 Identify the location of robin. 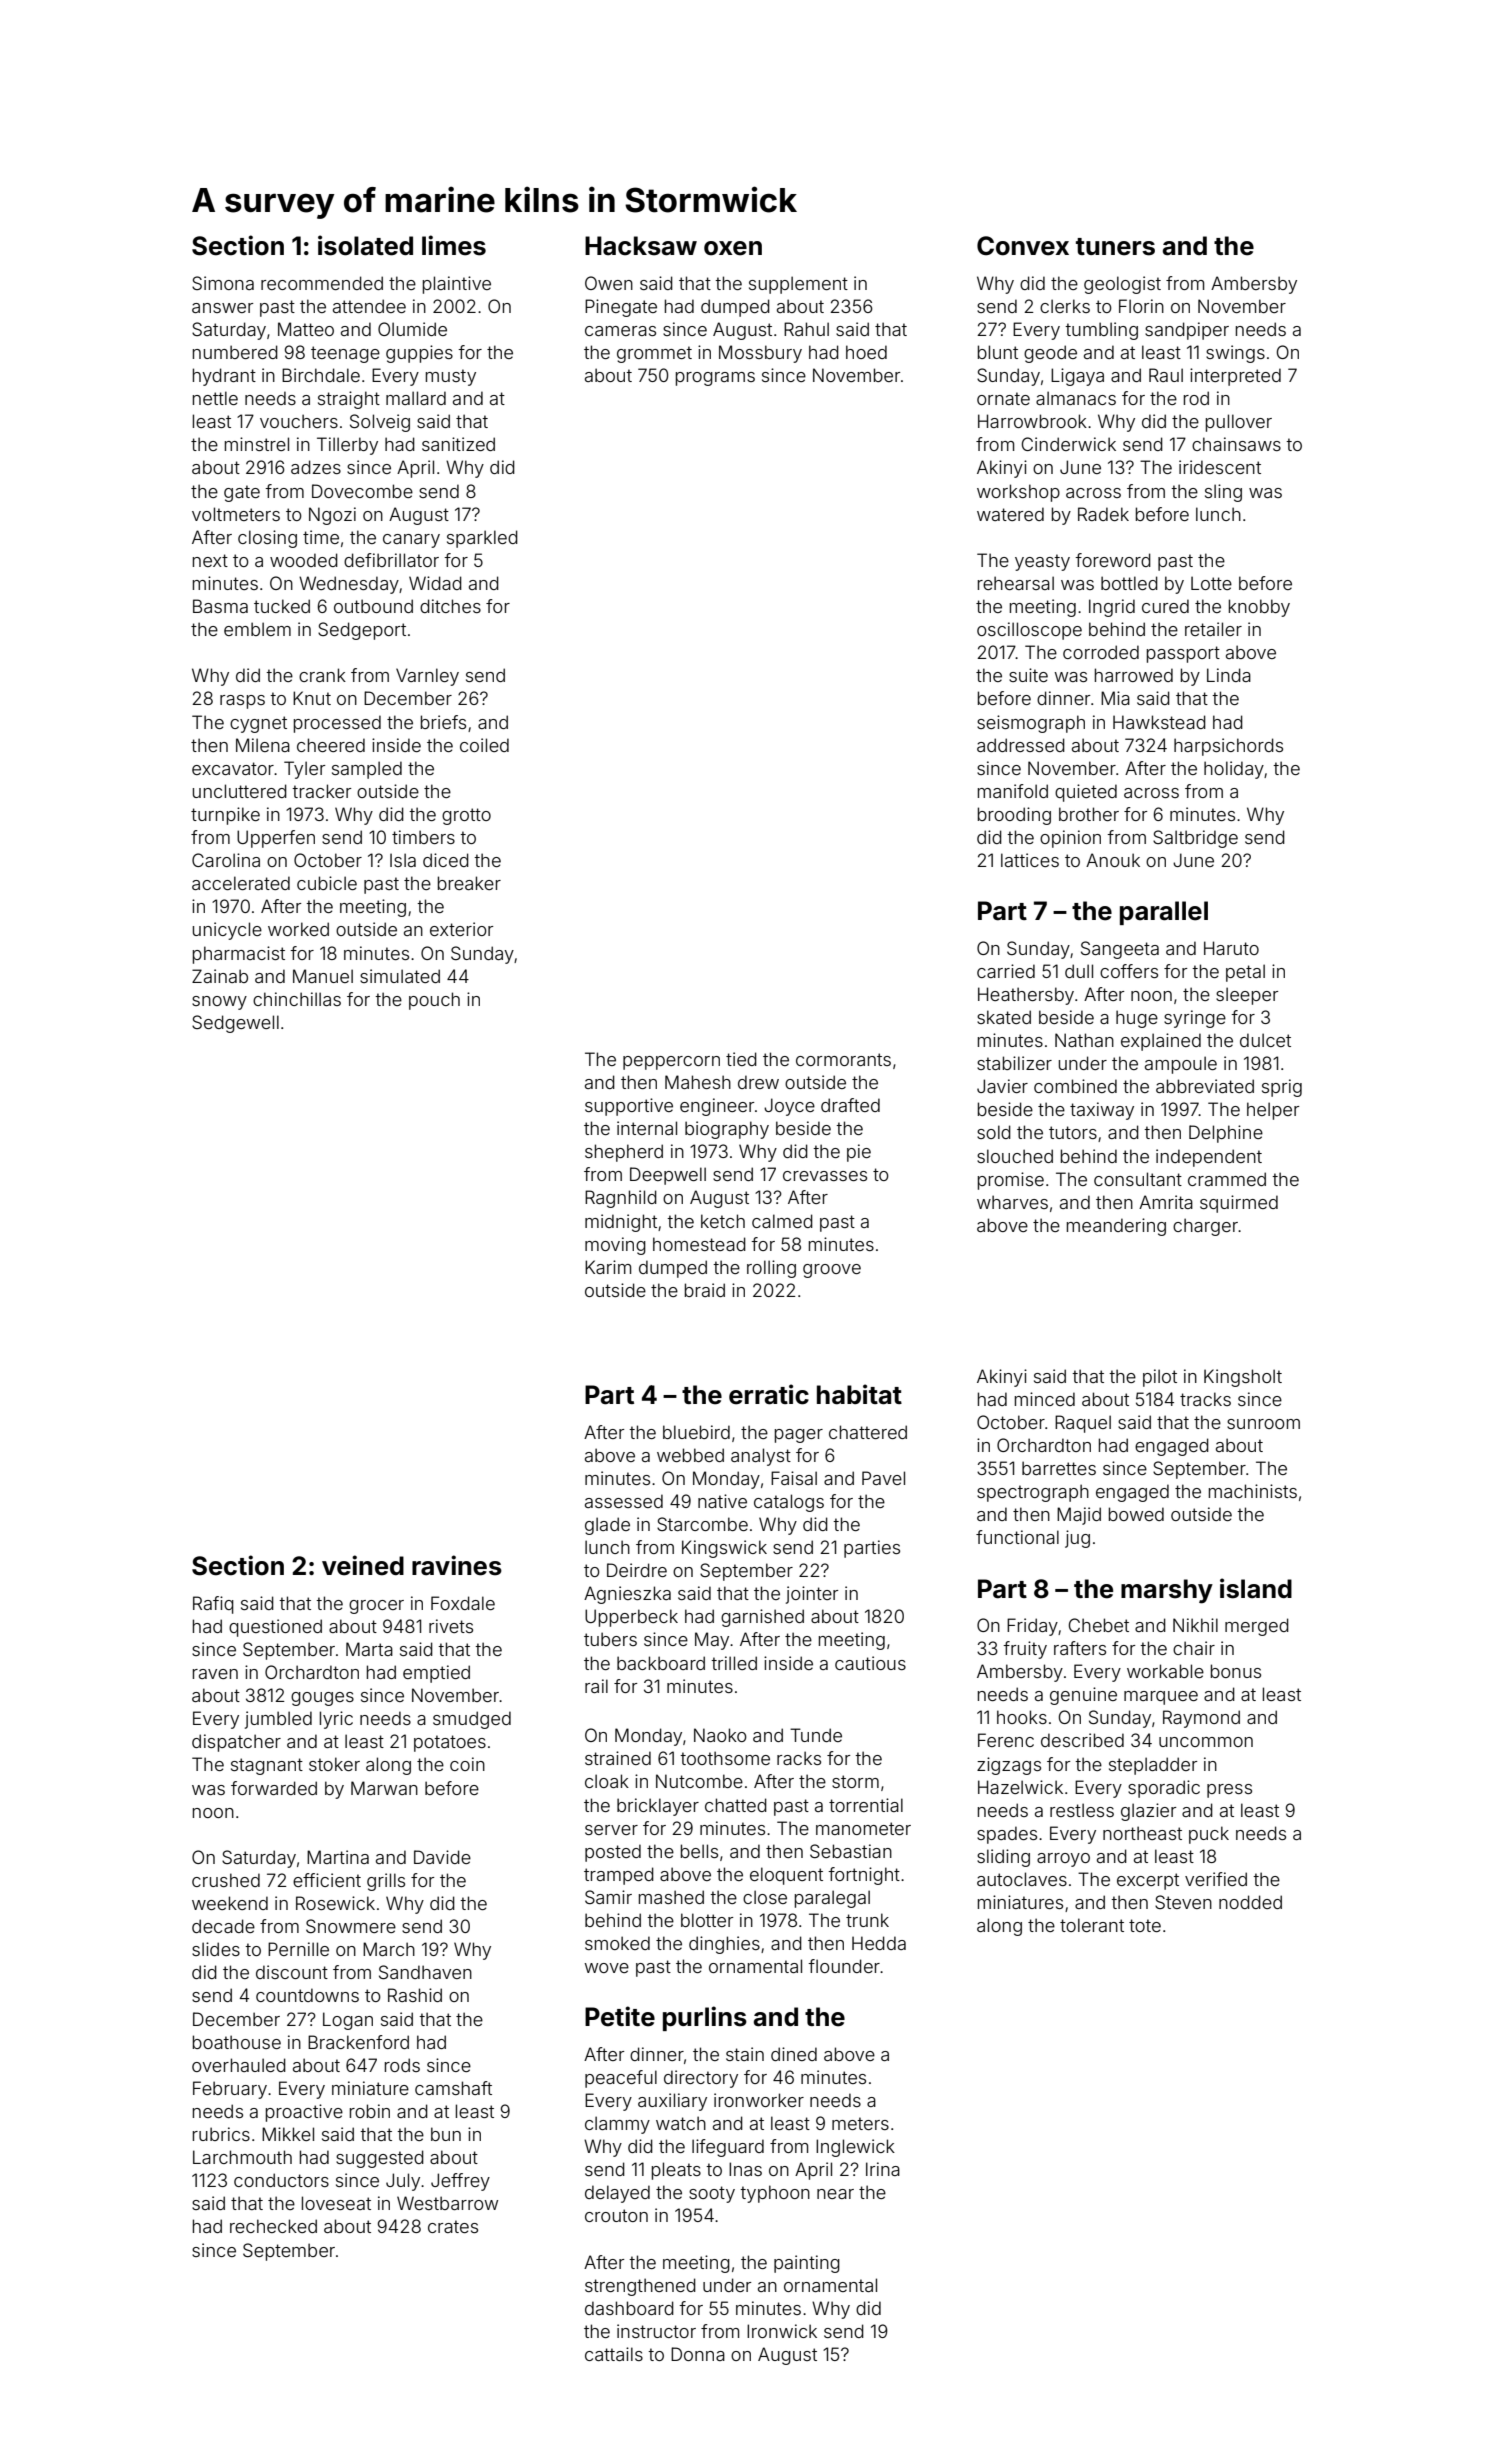
(370, 2111).
